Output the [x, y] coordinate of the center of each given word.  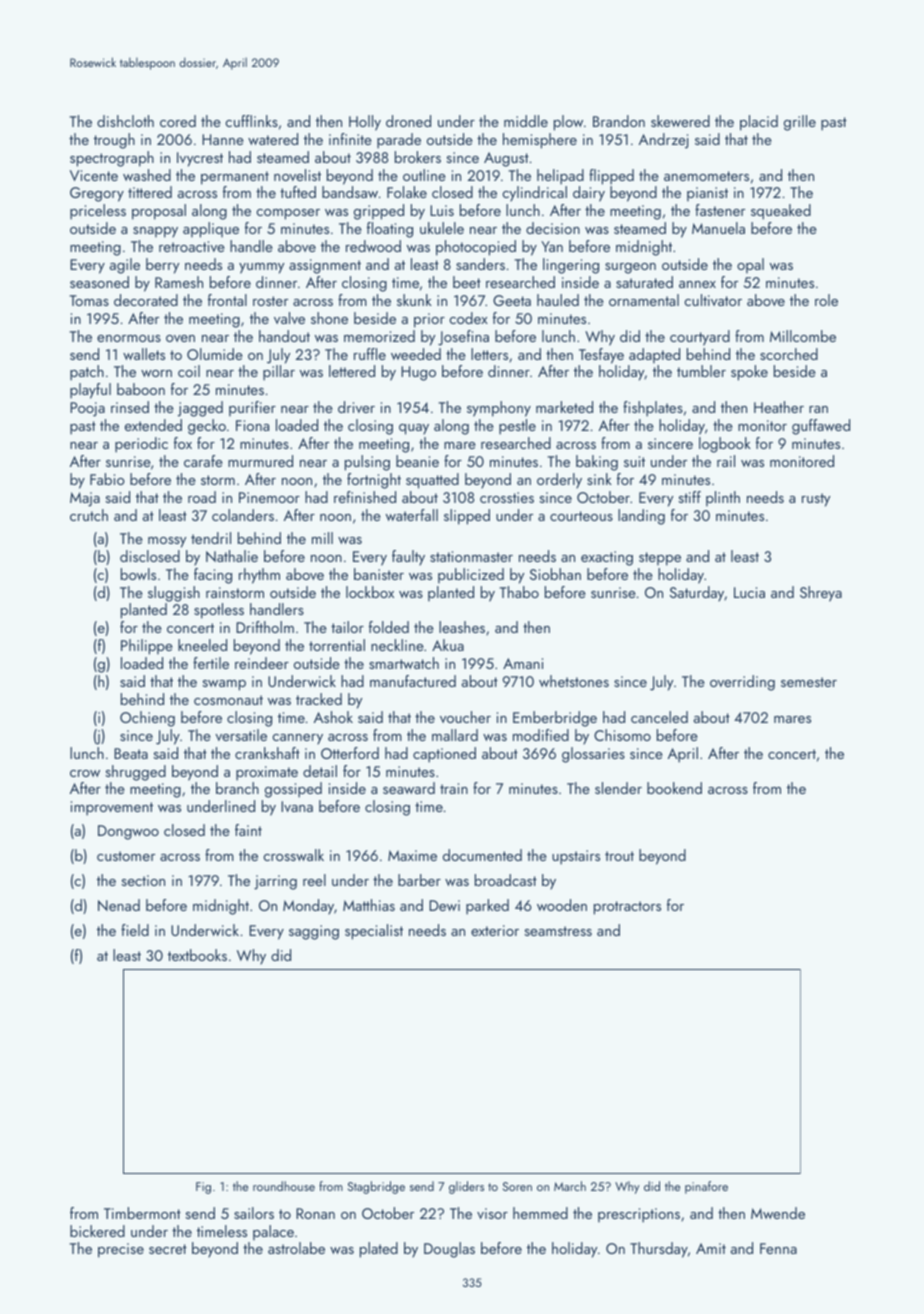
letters [489, 354]
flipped [611, 177]
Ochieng [147, 719]
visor [492, 1213]
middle [526, 121]
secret [168, 1249]
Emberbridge [555, 719]
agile [125, 266]
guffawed [821, 427]
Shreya [821, 594]
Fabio [107, 479]
